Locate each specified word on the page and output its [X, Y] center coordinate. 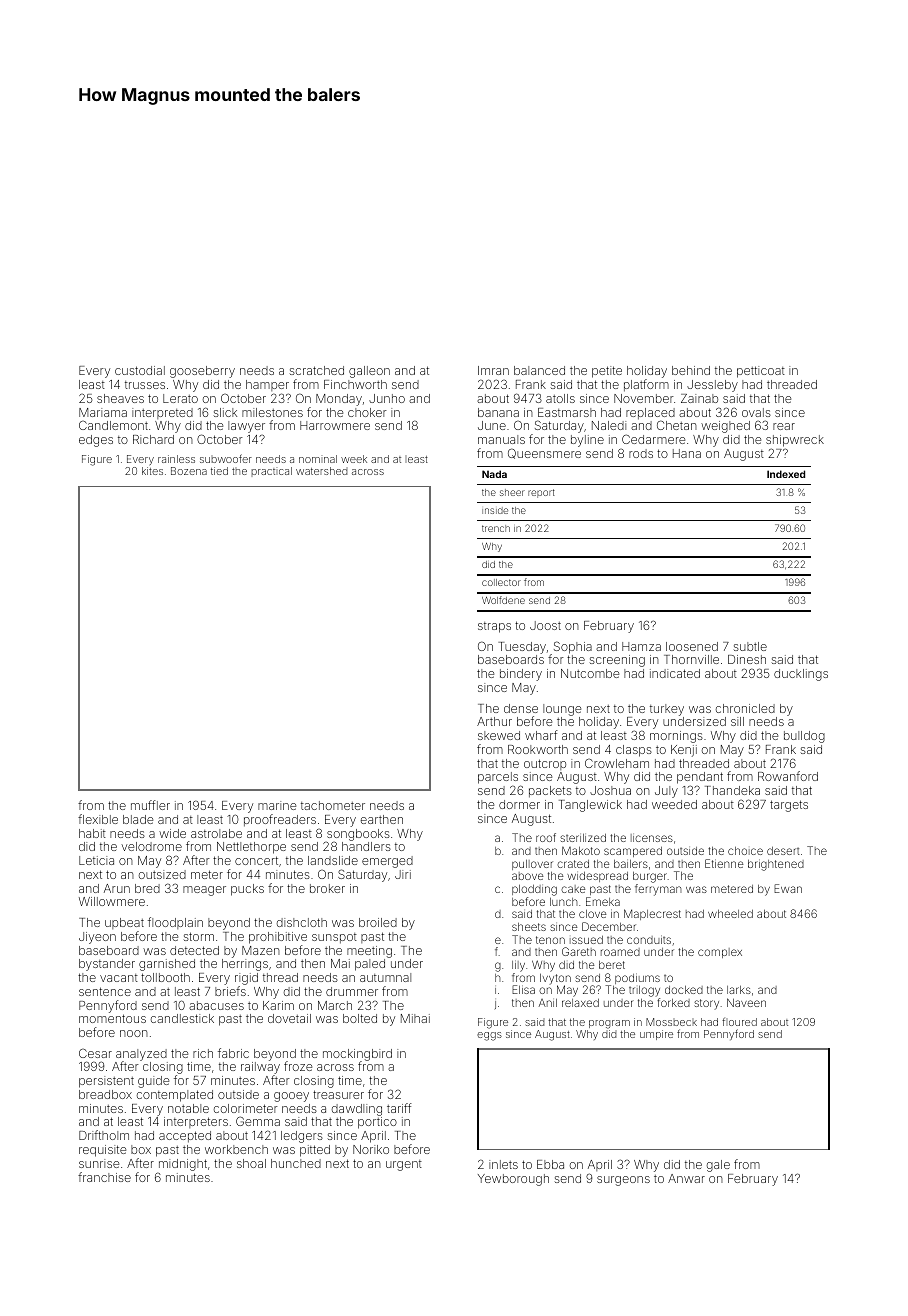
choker [367, 412]
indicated [675, 673]
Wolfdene [503, 600]
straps [494, 627]
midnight [183, 1165]
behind [691, 370]
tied [219, 471]
